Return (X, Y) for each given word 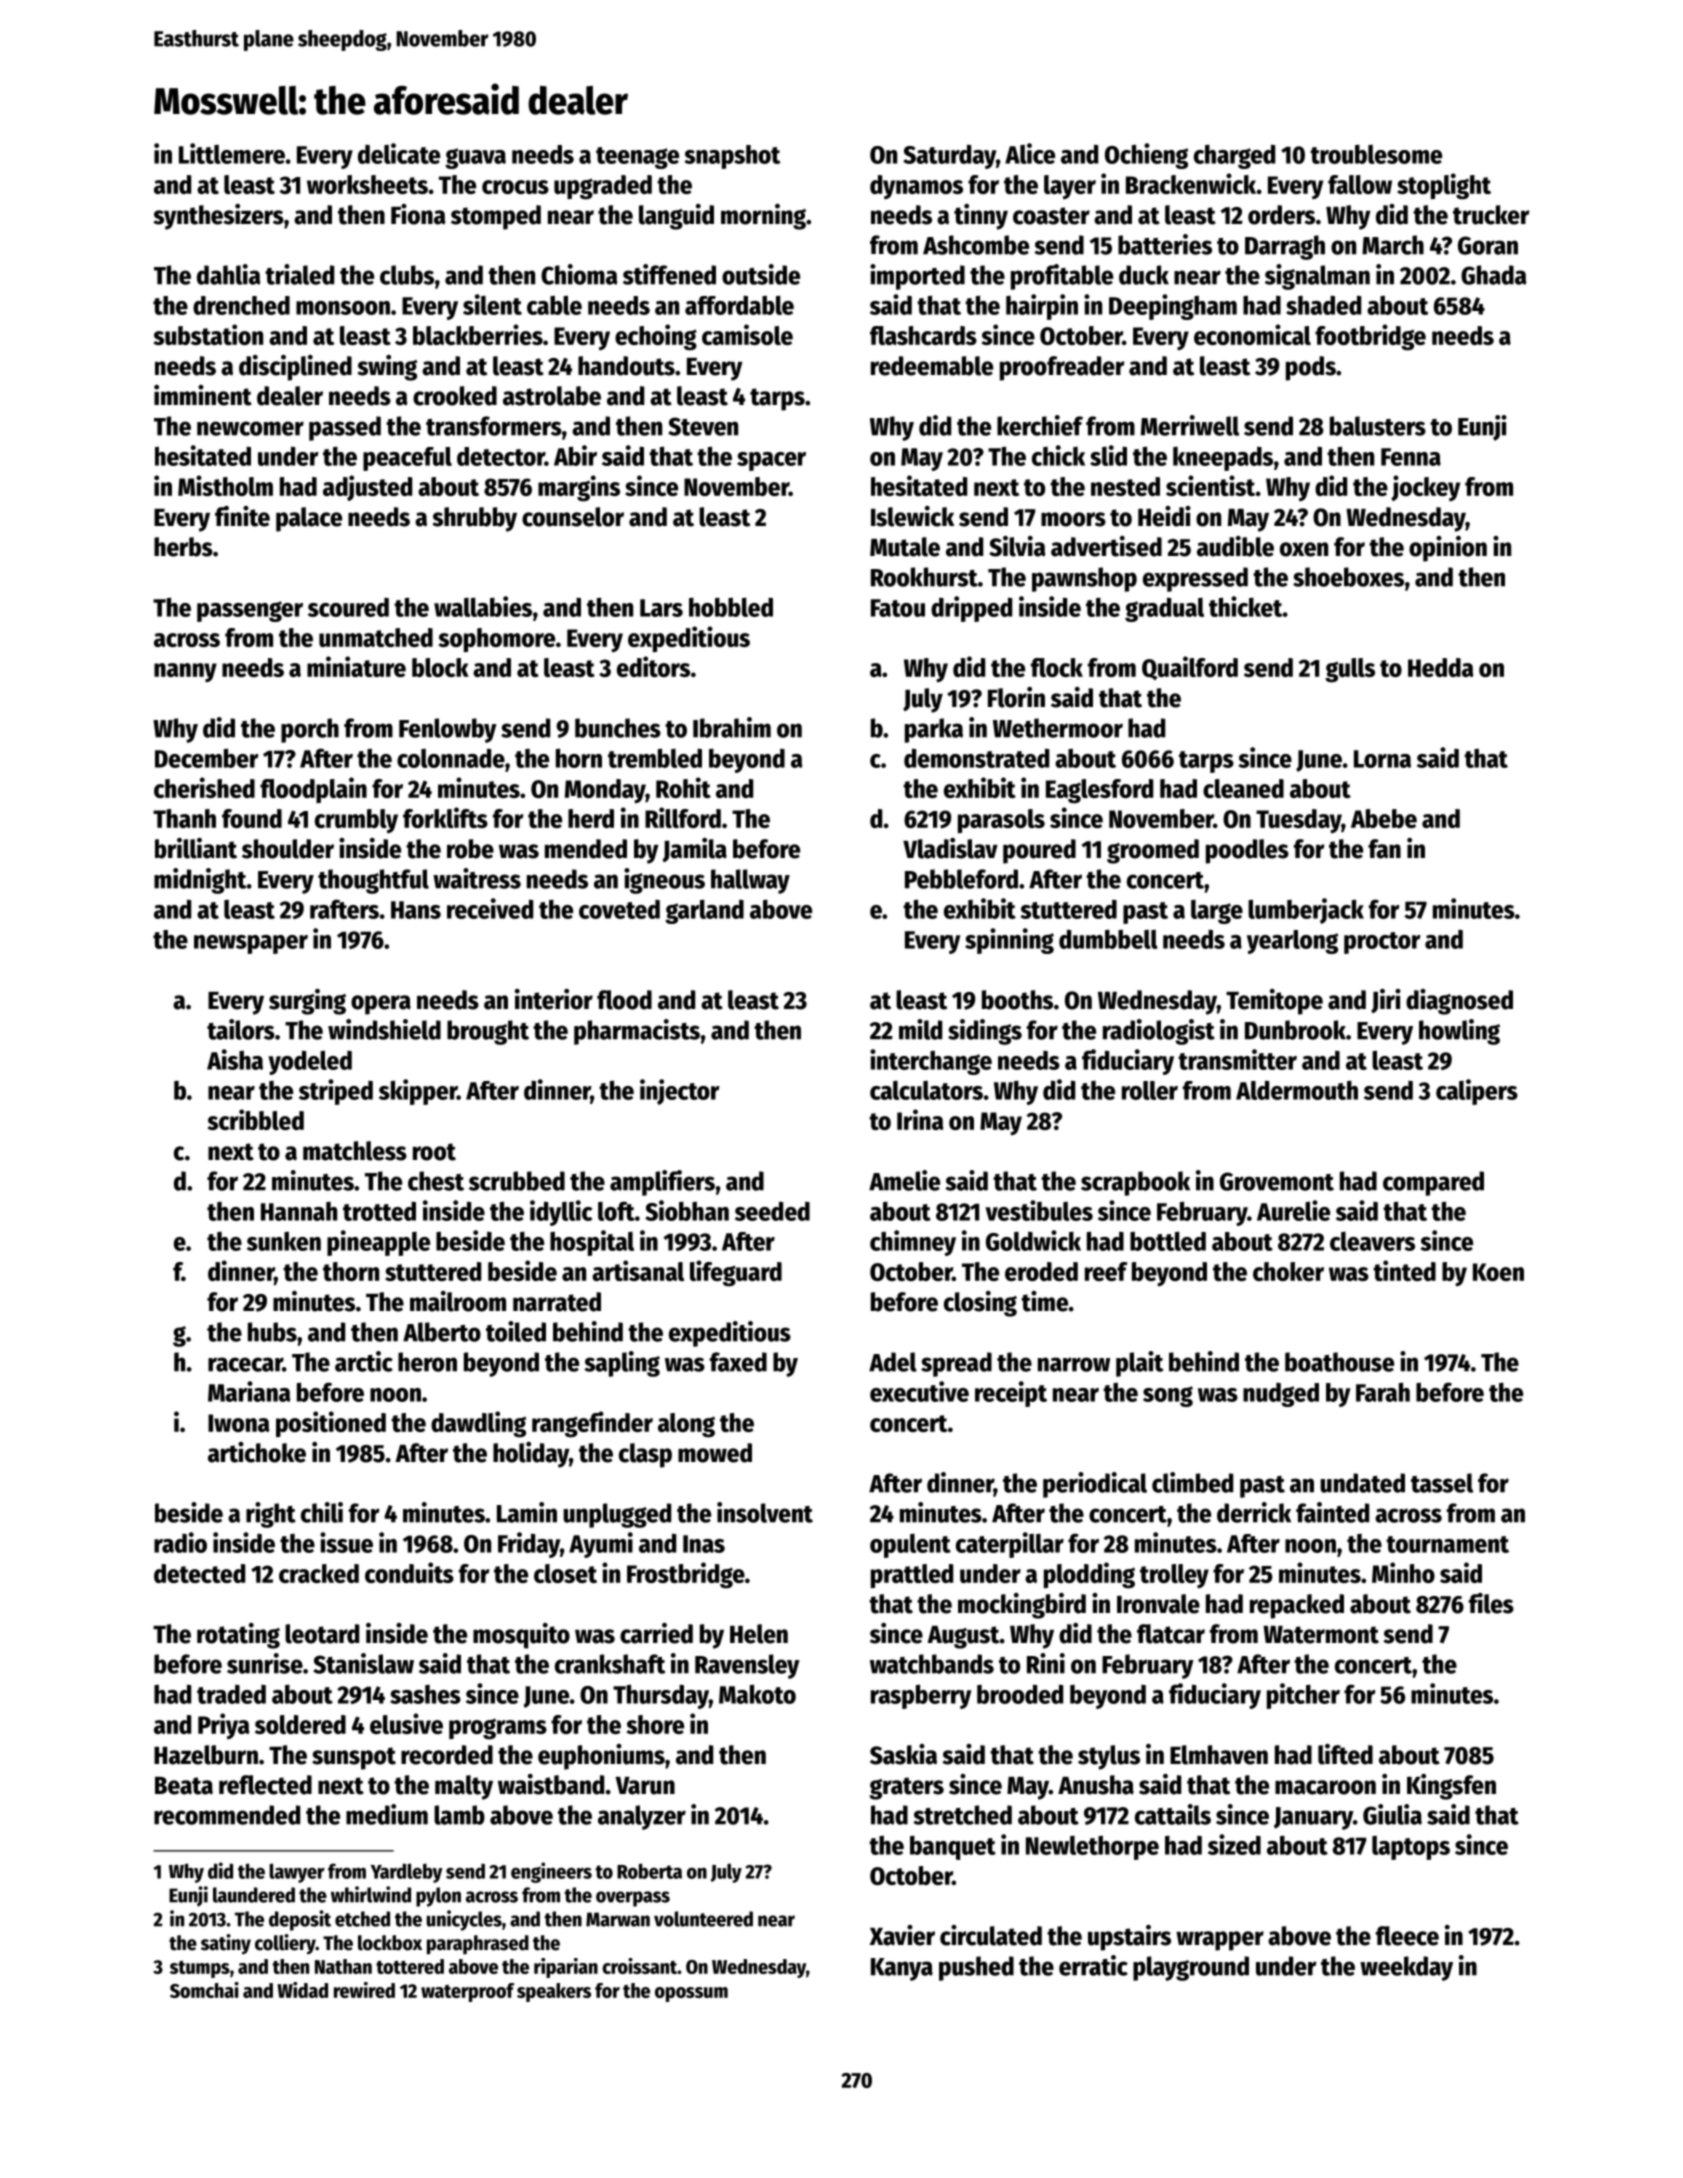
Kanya (902, 1969)
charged (1234, 156)
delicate (399, 153)
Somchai (204, 1990)
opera (381, 1005)
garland (704, 911)
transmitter (1237, 1059)
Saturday (949, 156)
